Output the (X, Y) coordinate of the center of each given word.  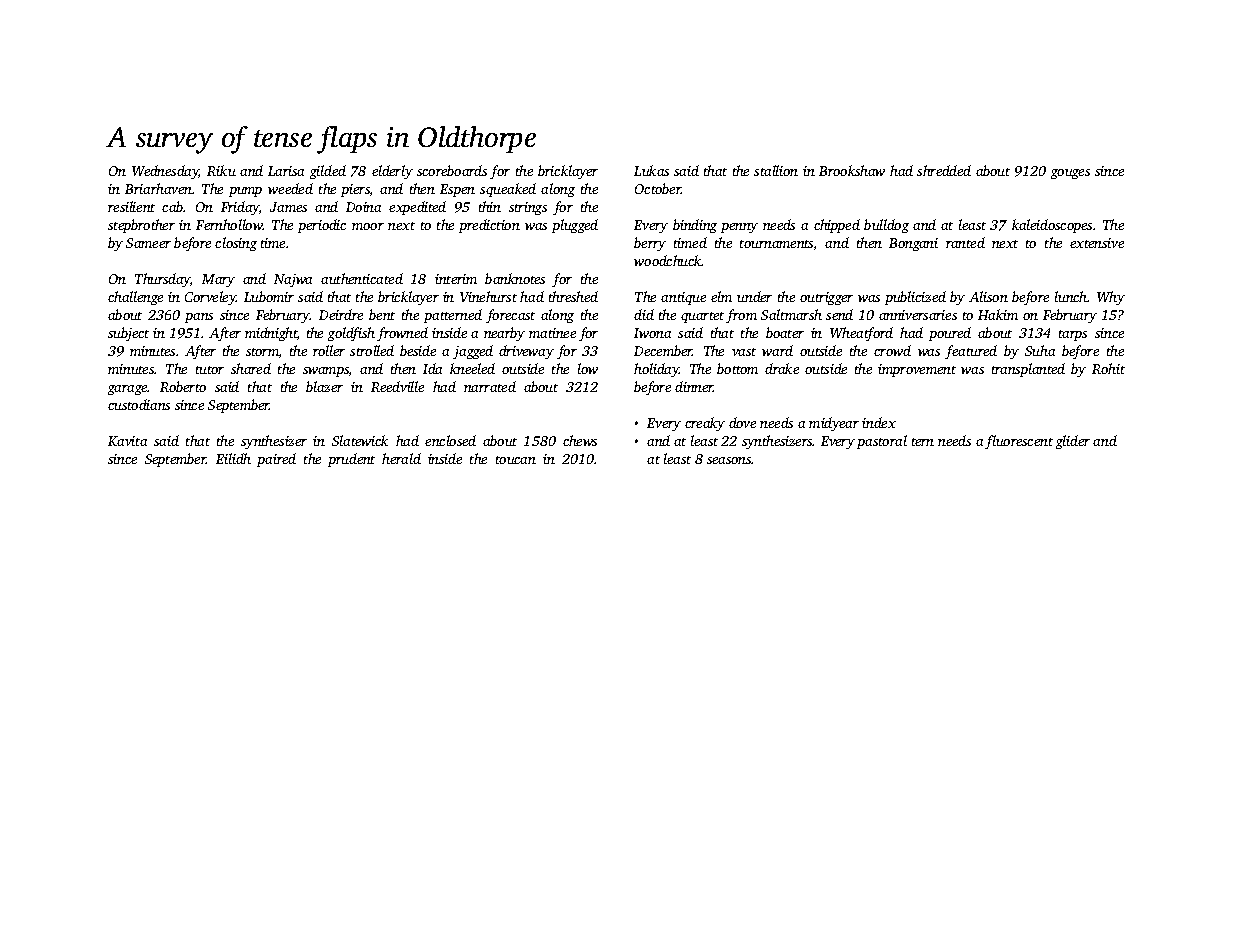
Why (1111, 298)
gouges (1070, 174)
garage (128, 390)
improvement (917, 370)
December (663, 350)
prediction (489, 226)
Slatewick (360, 440)
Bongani (913, 244)
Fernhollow (229, 224)
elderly (392, 172)
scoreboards (452, 170)
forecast (510, 316)
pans (199, 318)
